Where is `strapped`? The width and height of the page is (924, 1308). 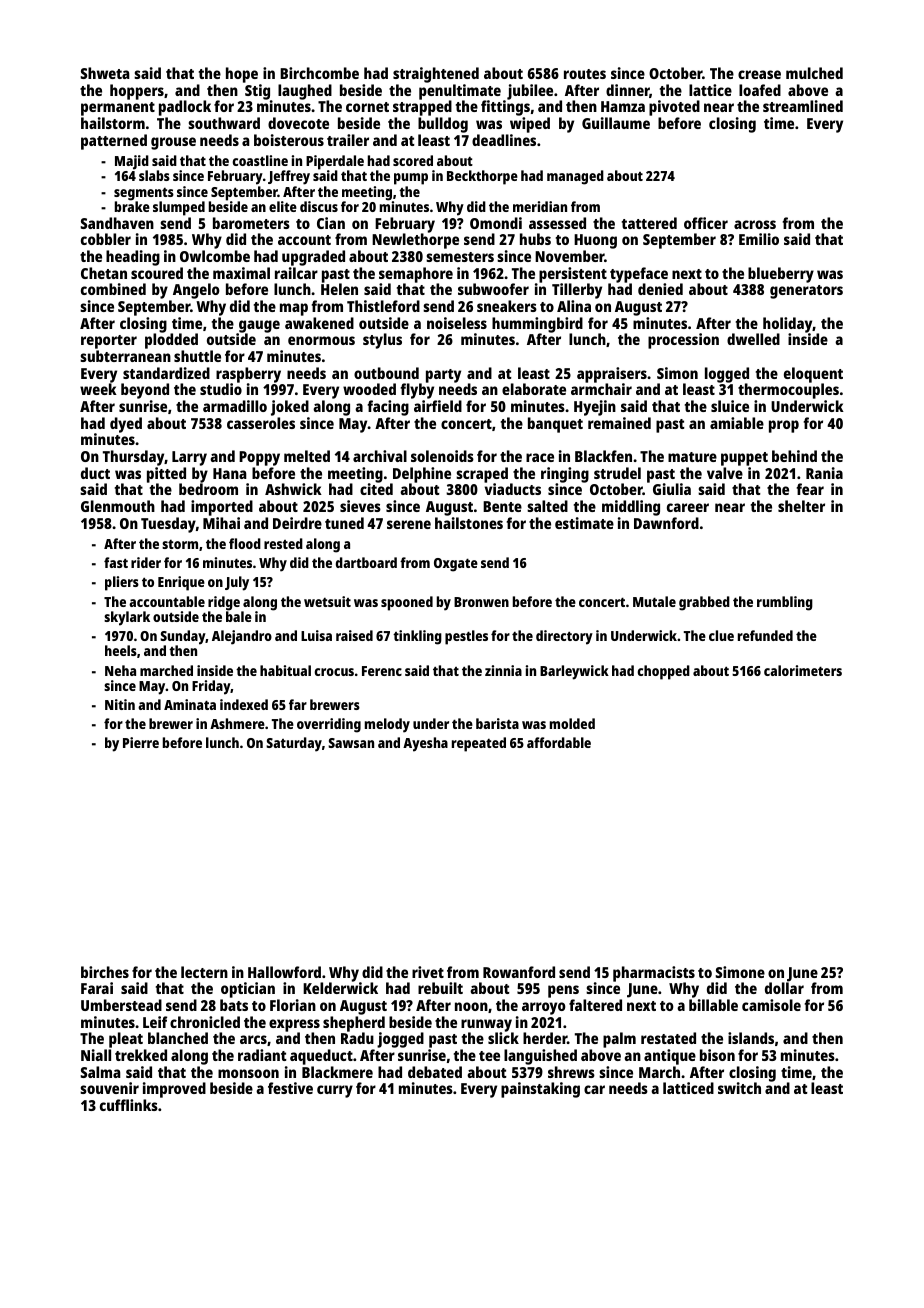 strapped is located at coordinates (422, 108).
